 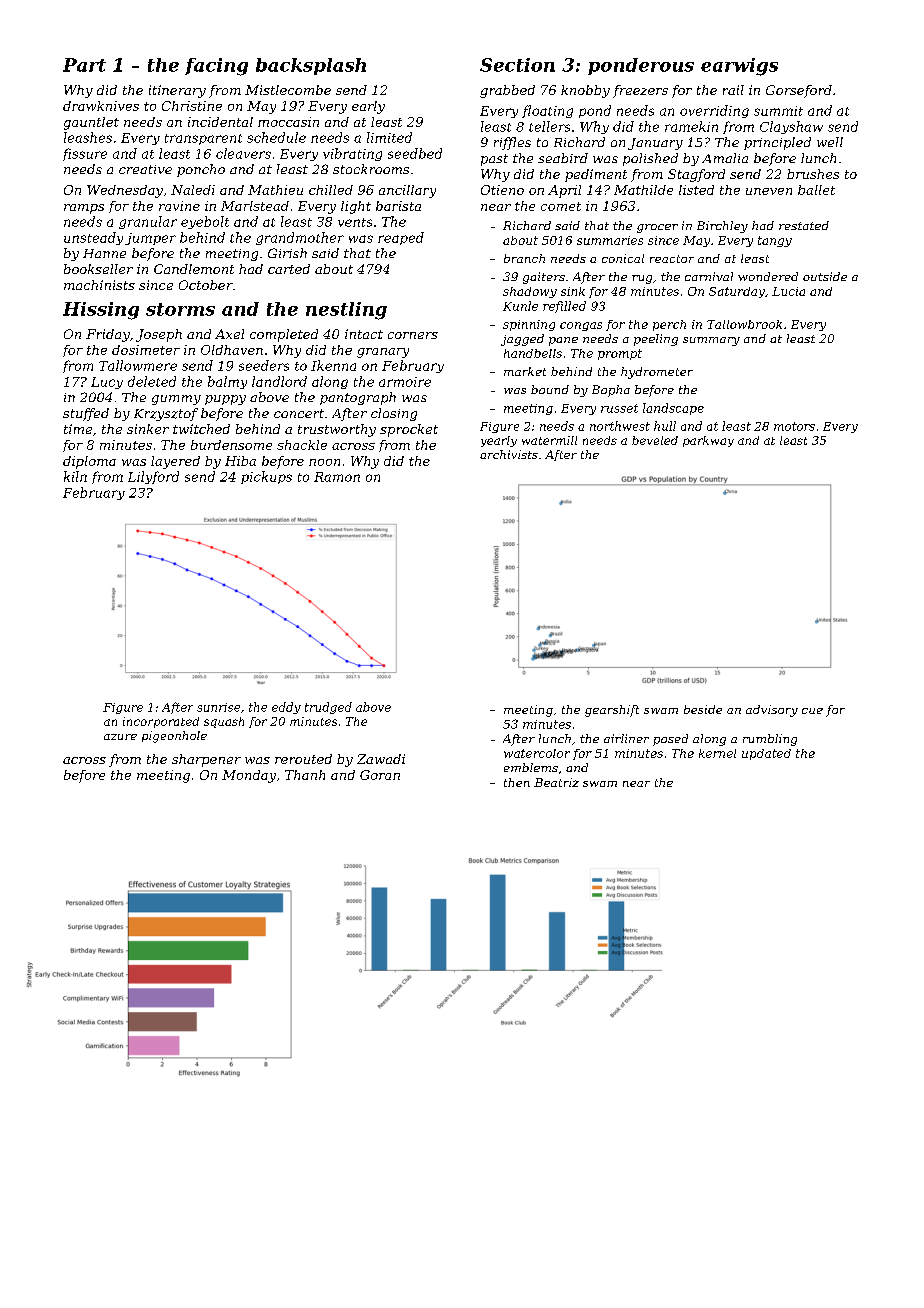 What do you see at coordinates (739, 67) in the image?
I see `earwigs` at bounding box center [739, 67].
